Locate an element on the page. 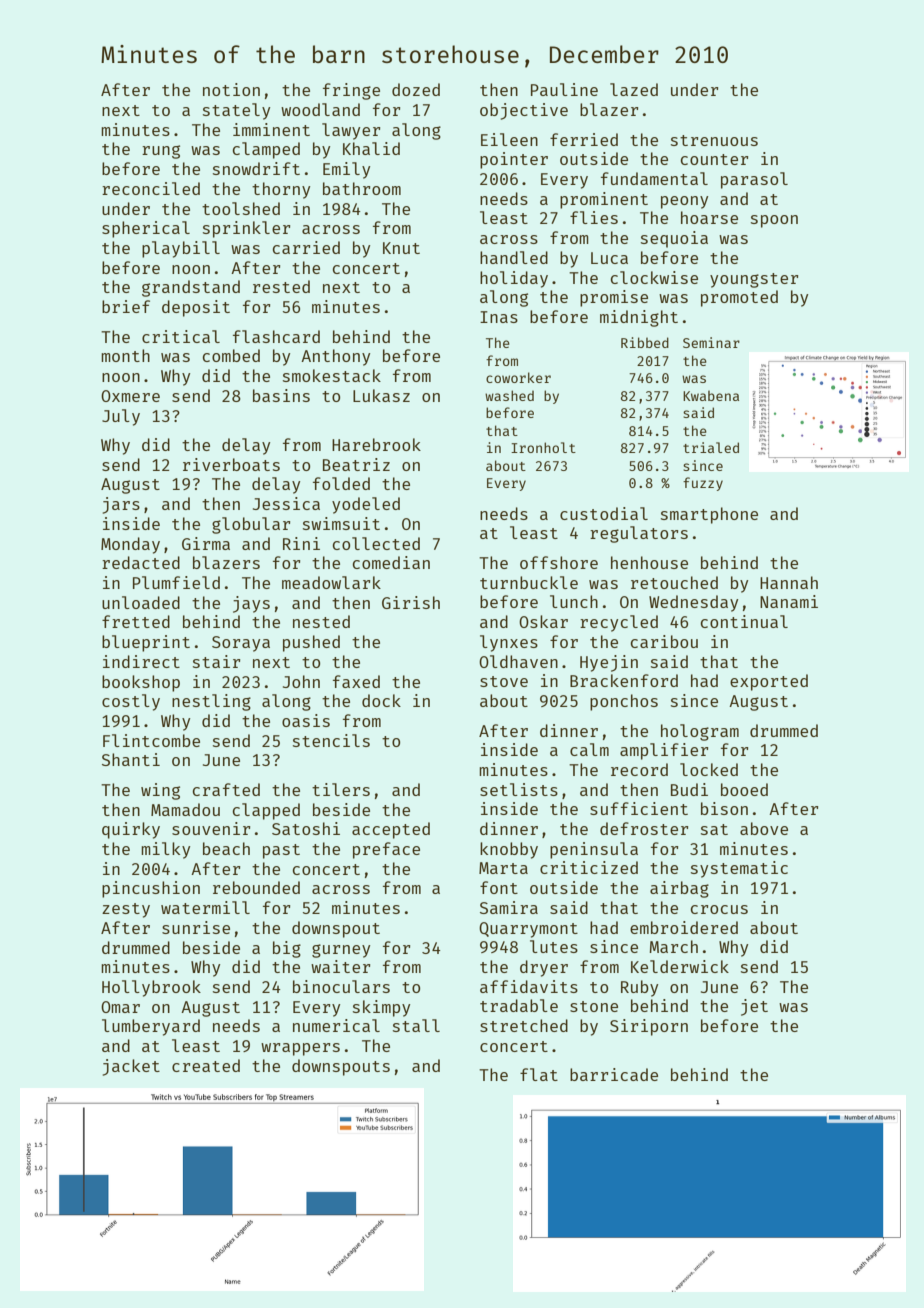 The width and height of the page is (924, 1308). fringe is located at coordinates (351, 91).
